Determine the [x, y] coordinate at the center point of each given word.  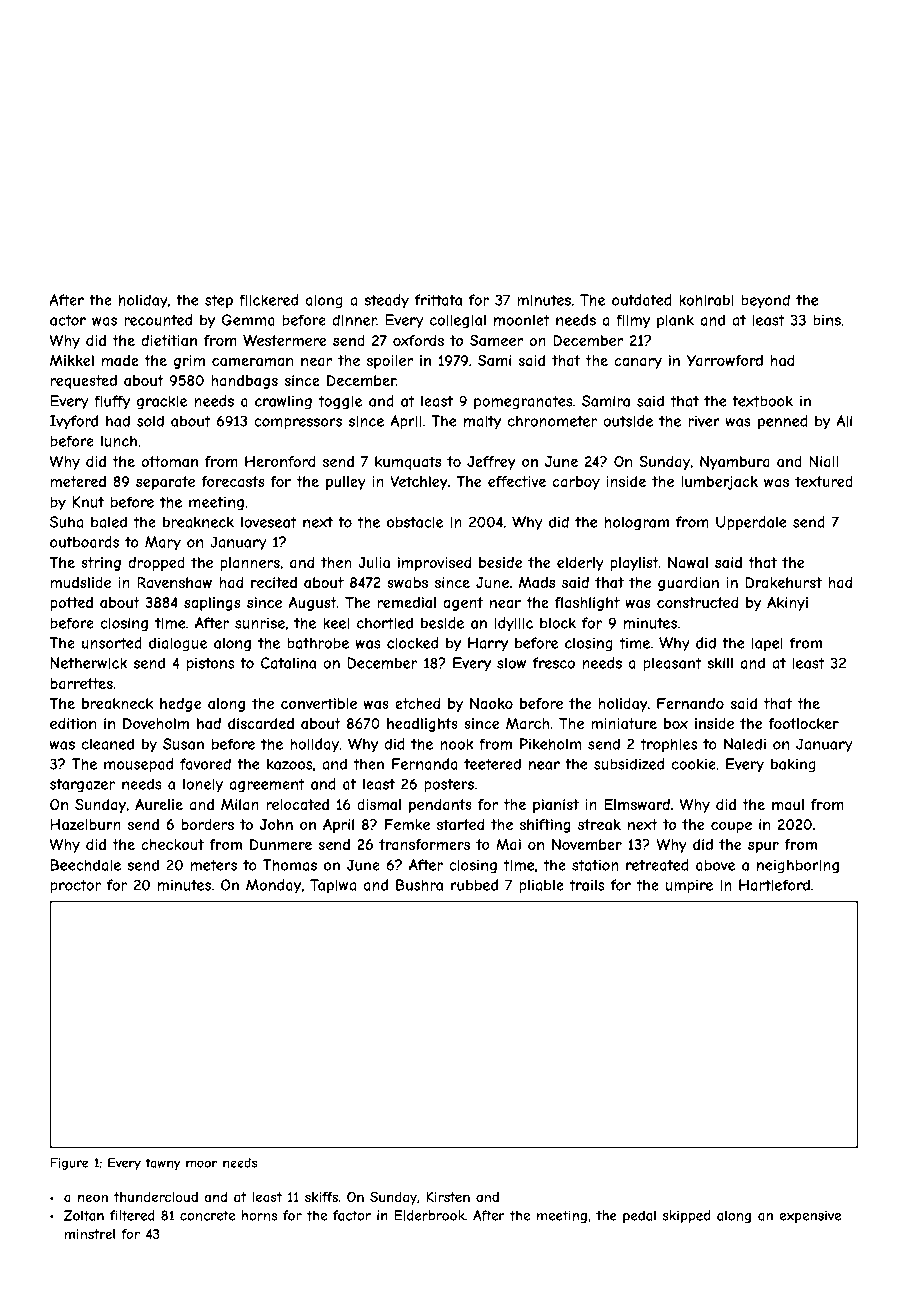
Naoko [491, 703]
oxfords [418, 340]
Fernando [690, 703]
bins [827, 320]
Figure [69, 1164]
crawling [283, 402]
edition [73, 723]
